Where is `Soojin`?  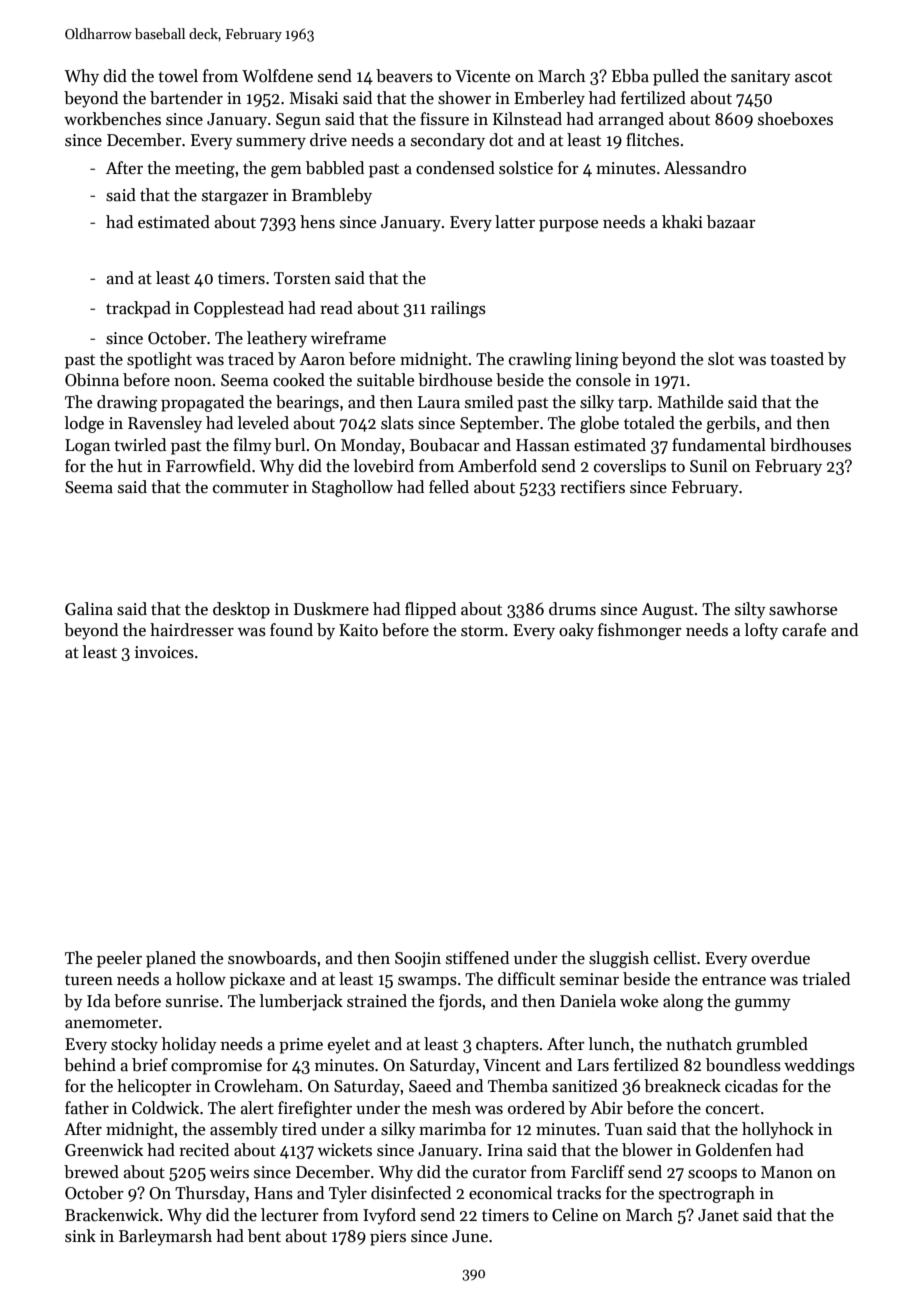
Soojin is located at coordinates (418, 960).
